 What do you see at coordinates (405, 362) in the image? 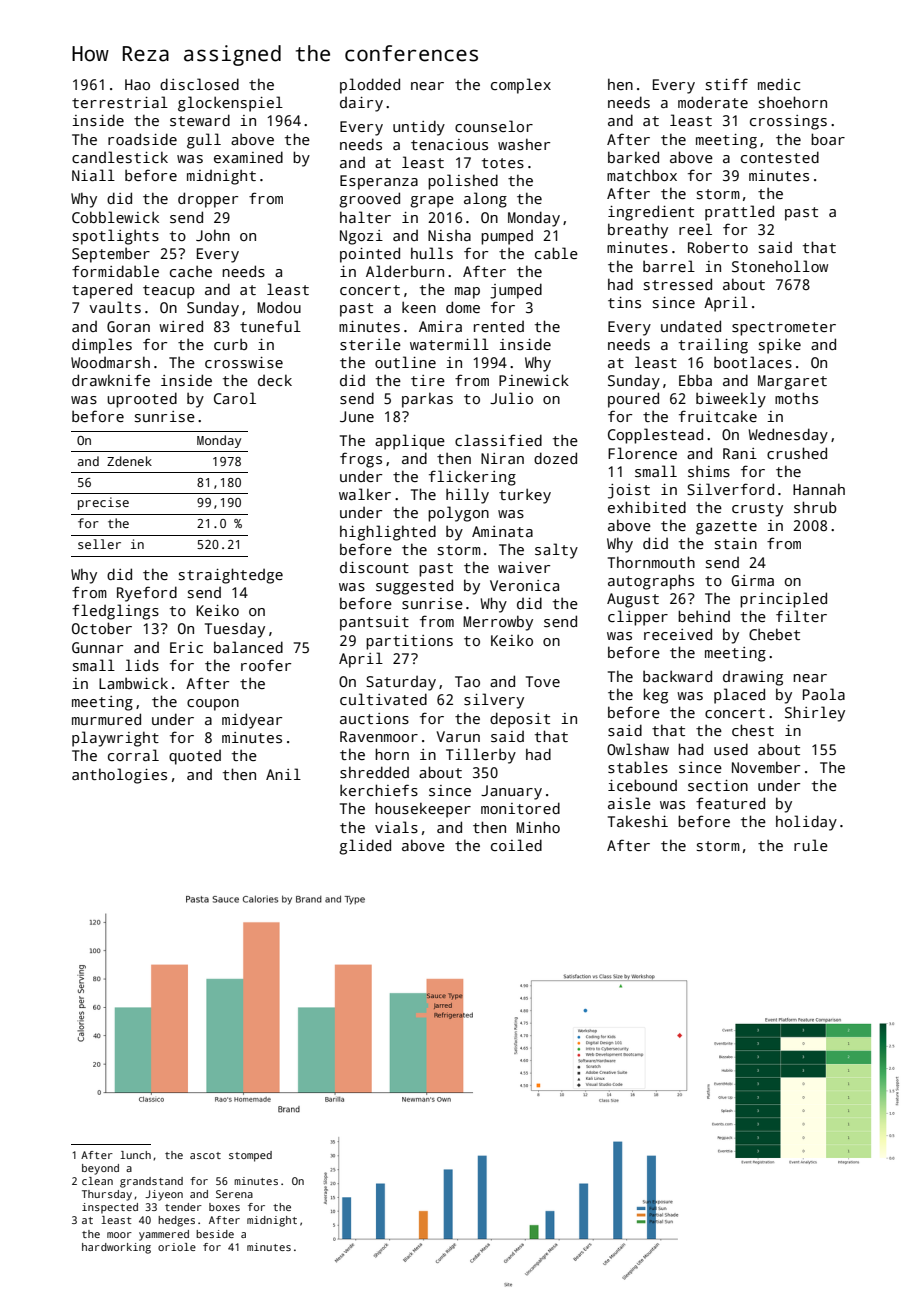
I see `outline` at bounding box center [405, 362].
